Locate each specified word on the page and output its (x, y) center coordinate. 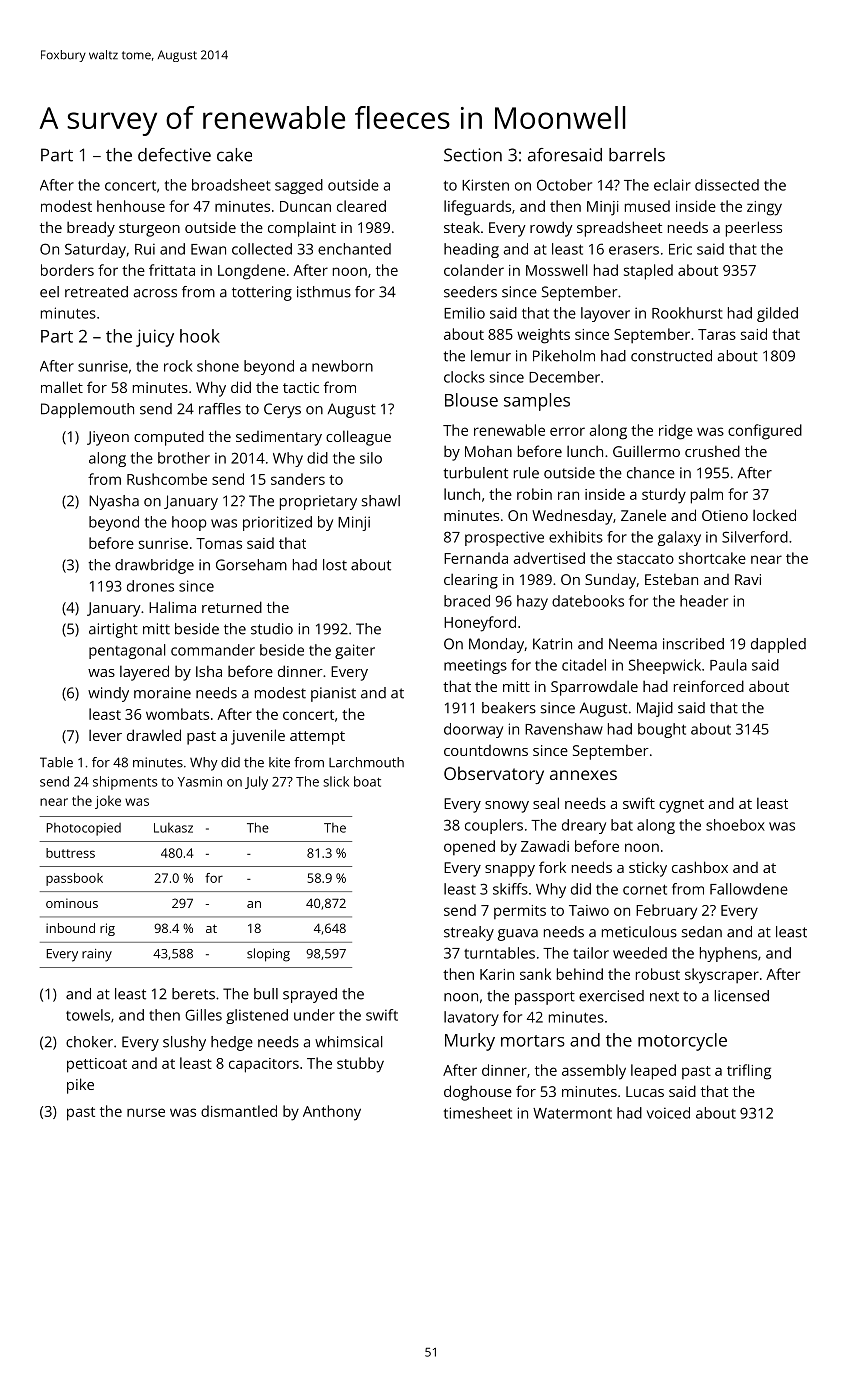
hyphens (728, 954)
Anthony (332, 1113)
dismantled (239, 1111)
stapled (648, 272)
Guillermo (646, 451)
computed (169, 438)
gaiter (355, 651)
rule (526, 473)
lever (105, 735)
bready (91, 229)
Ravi (748, 579)
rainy (97, 955)
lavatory (471, 1018)
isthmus (324, 292)
